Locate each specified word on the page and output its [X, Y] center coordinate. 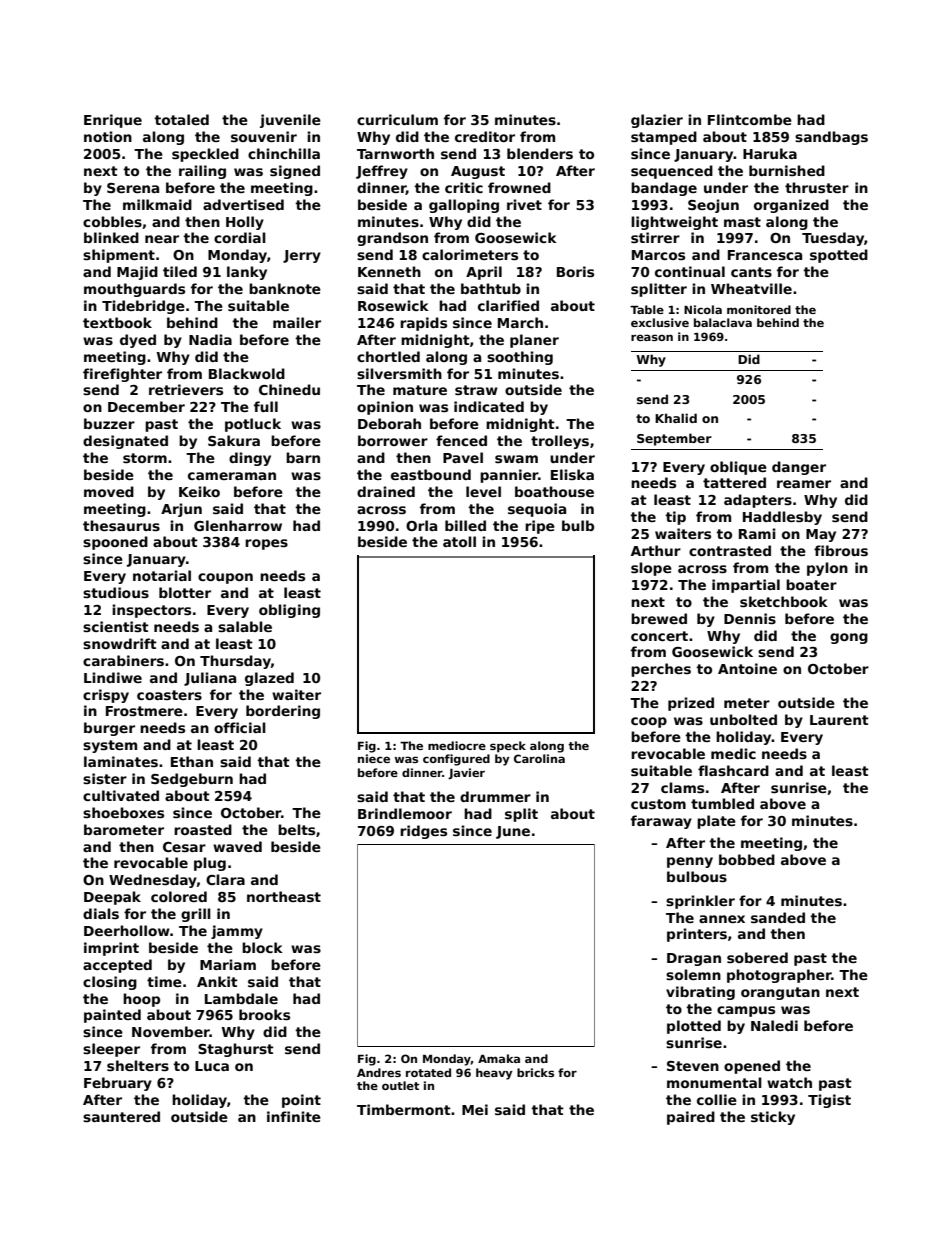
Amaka [499, 1058]
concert [659, 636]
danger [799, 468]
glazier [657, 121]
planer [534, 341]
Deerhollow [127, 930]
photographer [779, 976]
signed [295, 172]
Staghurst [236, 1050]
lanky [247, 273]
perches [661, 670]
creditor [485, 136]
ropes [266, 544]
